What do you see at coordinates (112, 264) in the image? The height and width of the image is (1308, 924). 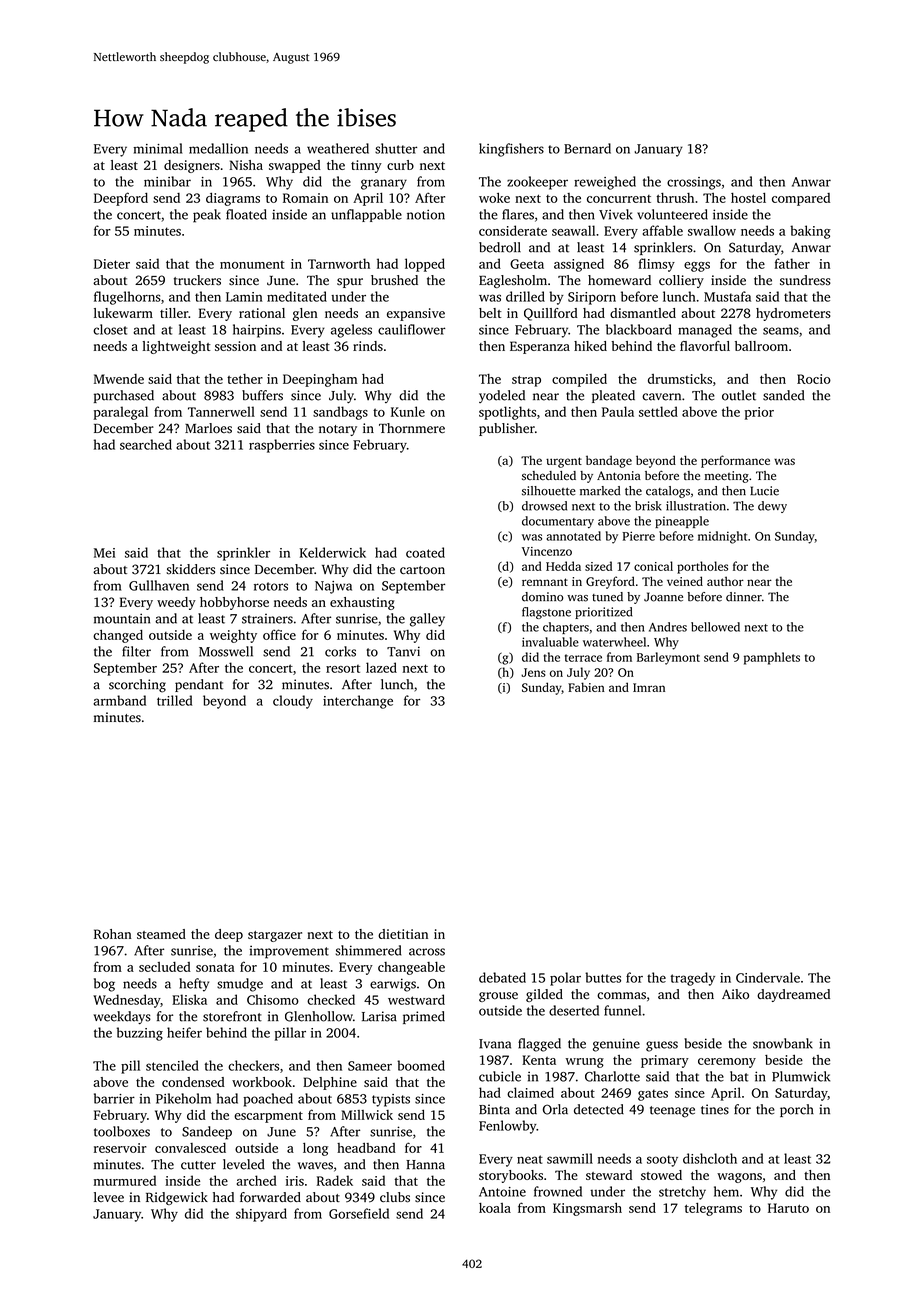 I see `Dieter` at bounding box center [112, 264].
